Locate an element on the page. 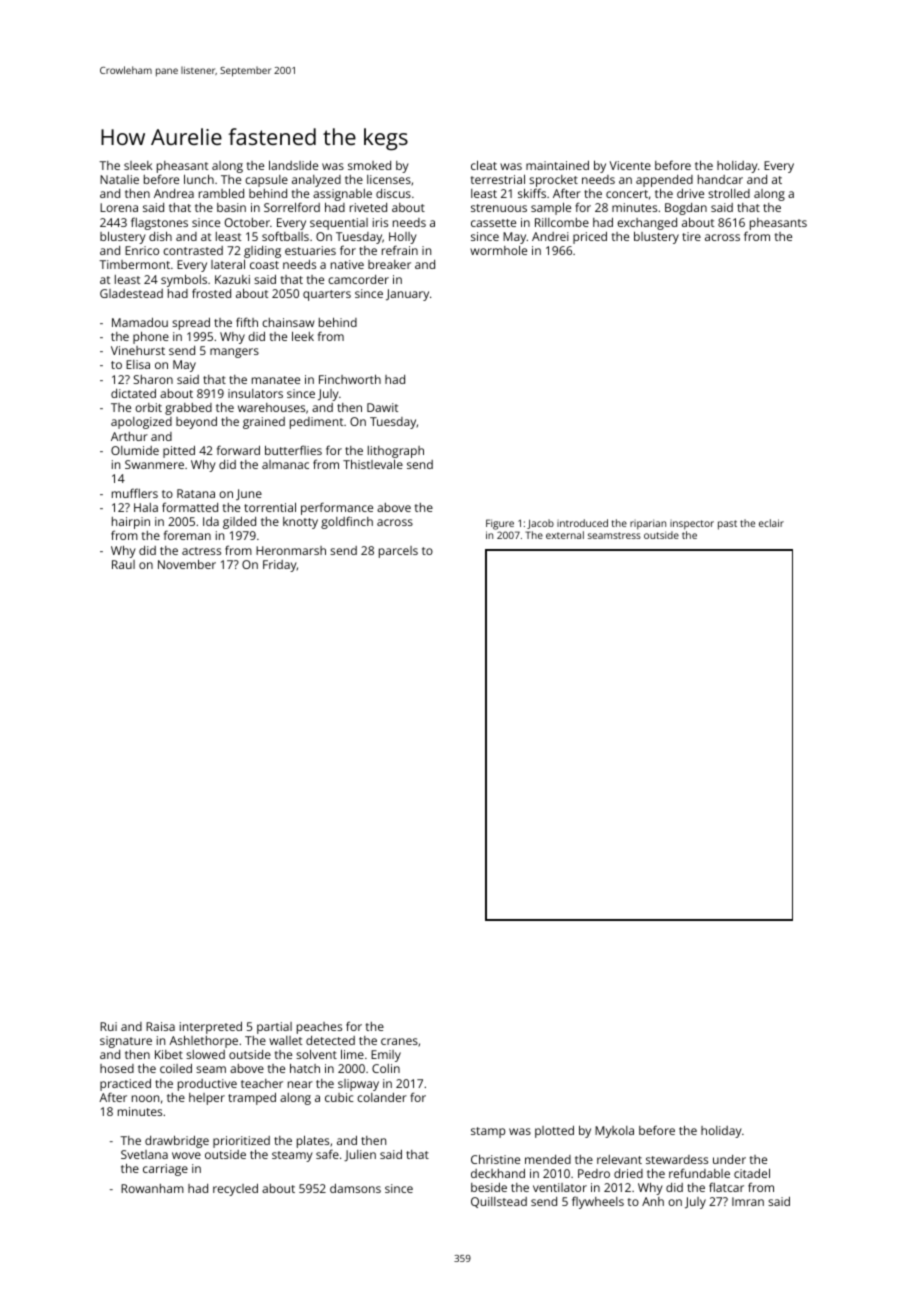 This image has width=908, height=1316. eclair is located at coordinates (771, 523).
